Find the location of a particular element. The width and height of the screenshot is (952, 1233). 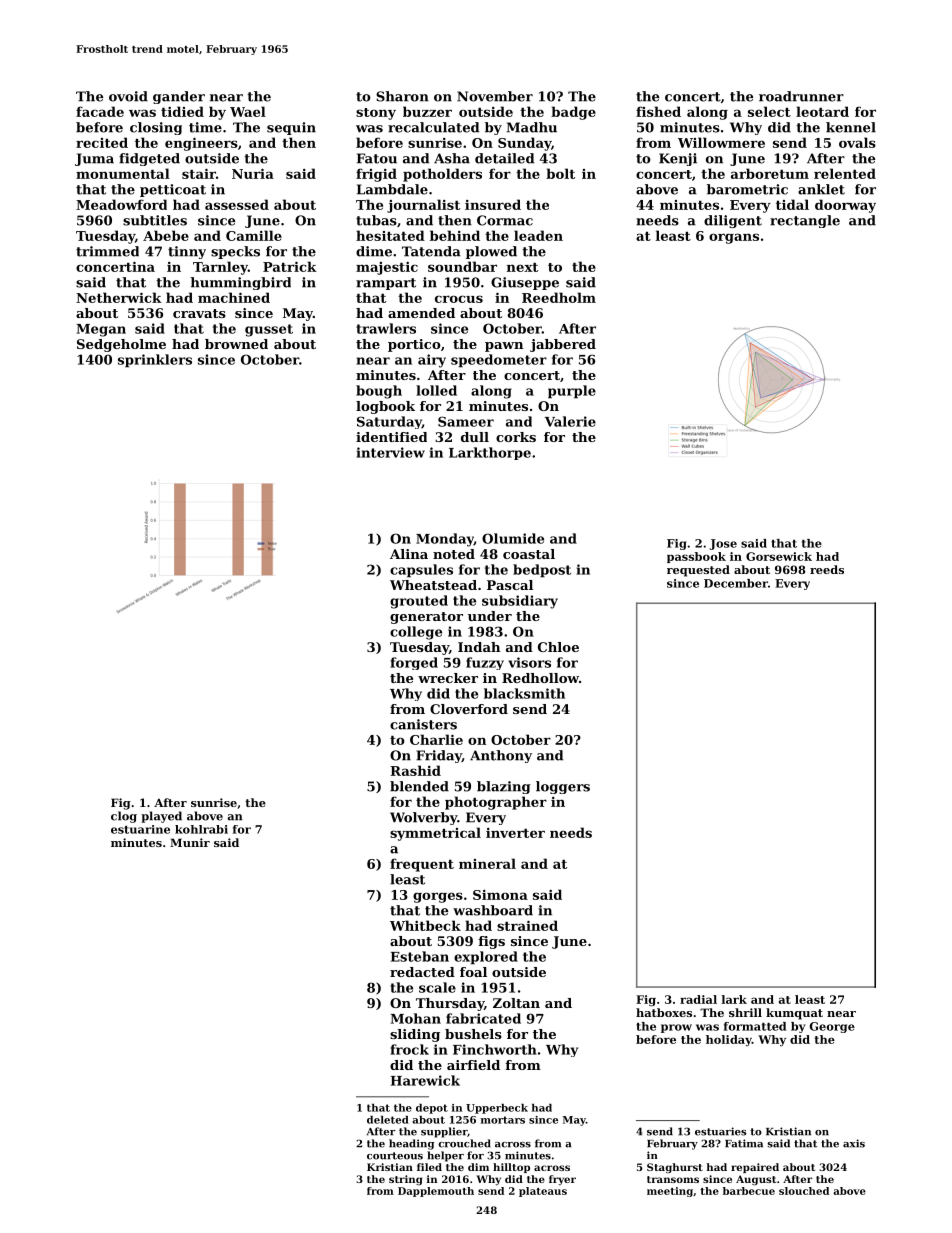

roadrunner is located at coordinates (801, 96).
